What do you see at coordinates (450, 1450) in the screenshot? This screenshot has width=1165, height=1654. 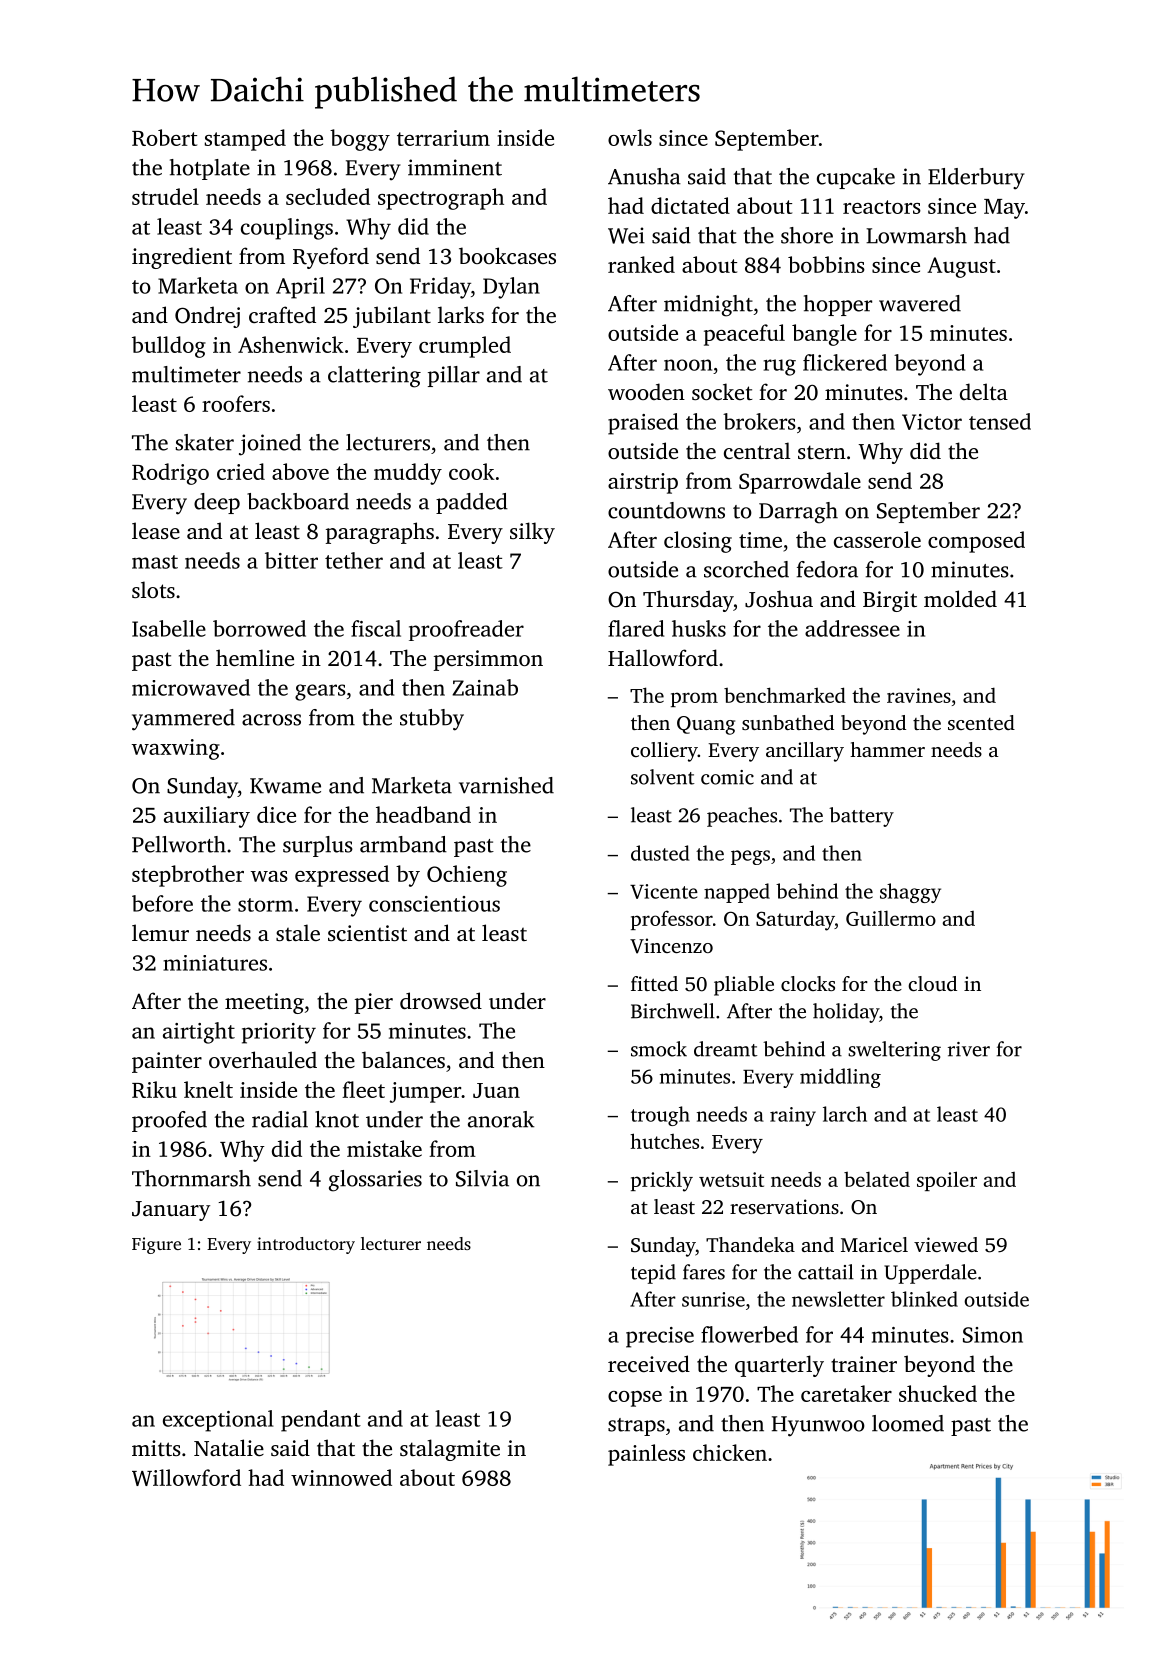 I see `stalagmite` at bounding box center [450, 1450].
